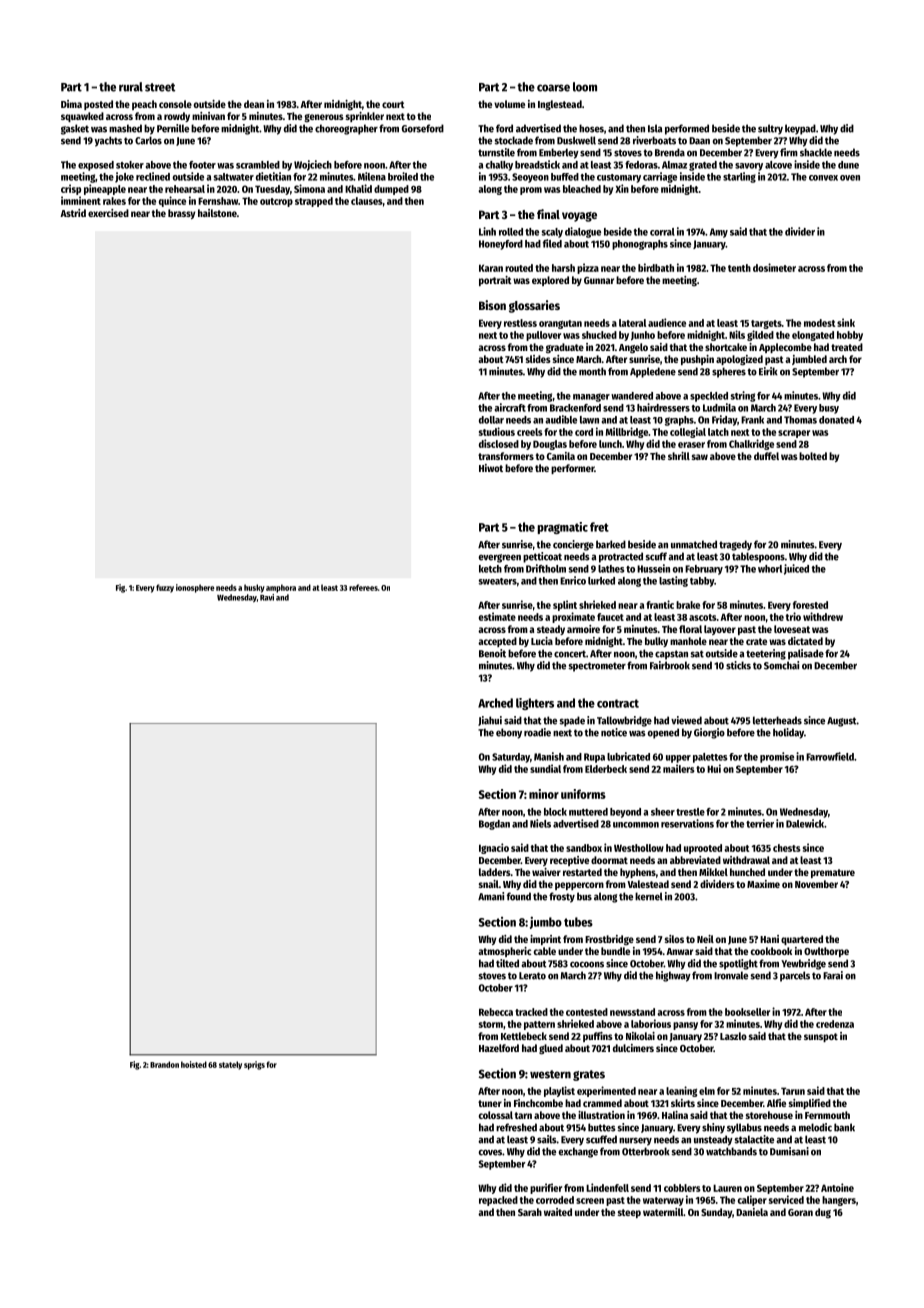  Describe the element at coordinates (777, 720) in the page. I see `letterheads` at that location.
